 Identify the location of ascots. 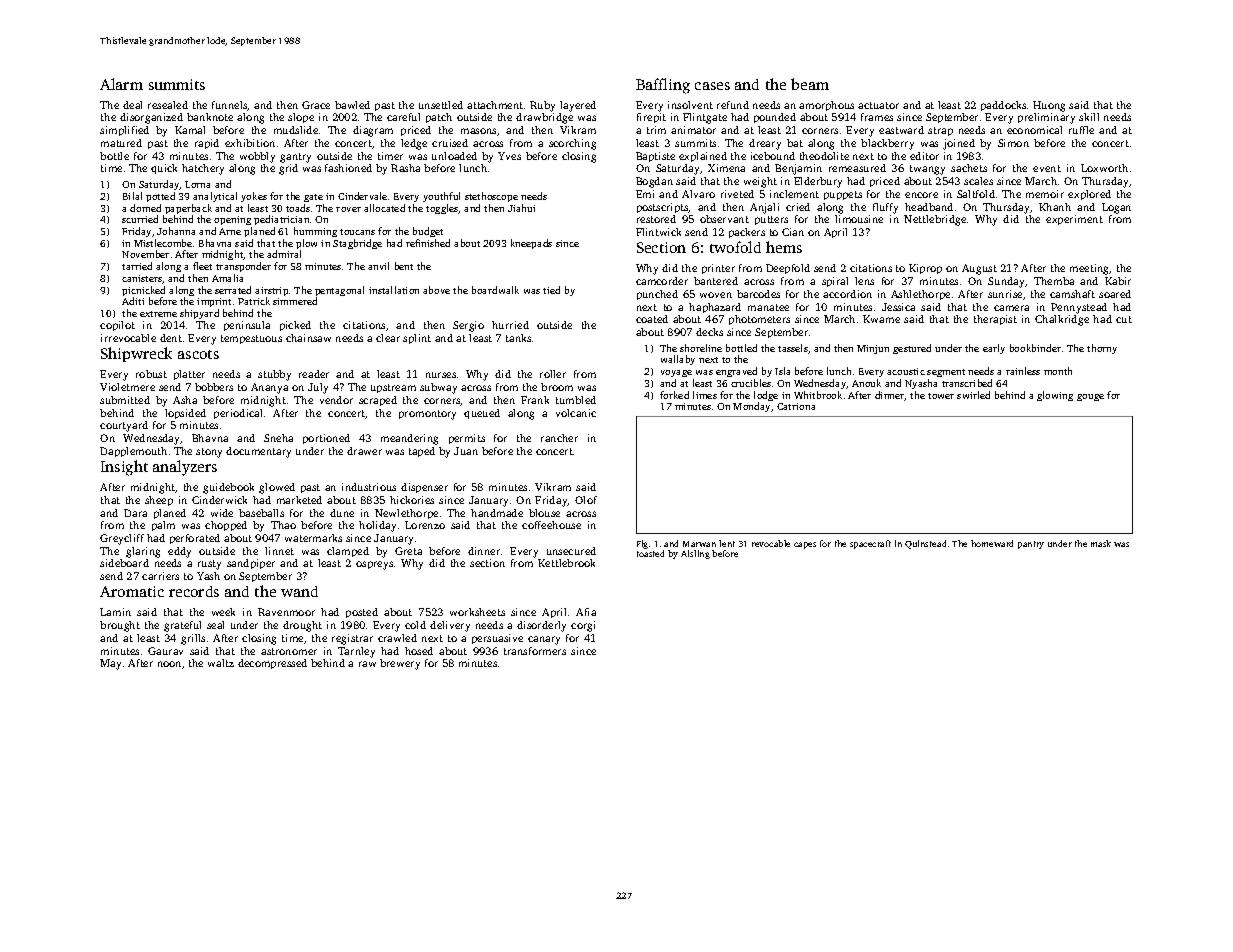
(198, 354).
